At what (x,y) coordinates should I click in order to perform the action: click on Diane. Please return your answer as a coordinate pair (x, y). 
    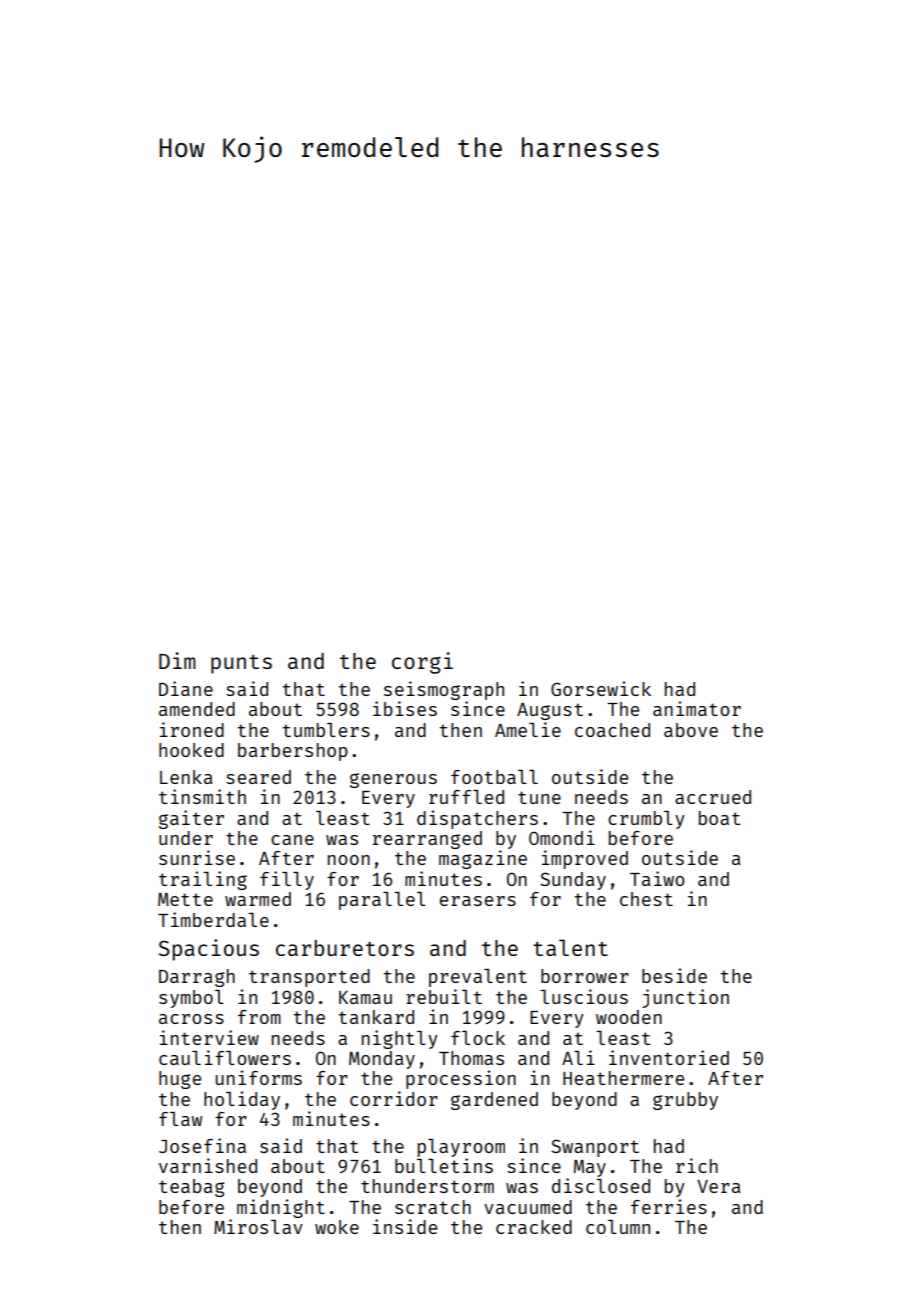
    Looking at the image, I should click on (186, 688).
